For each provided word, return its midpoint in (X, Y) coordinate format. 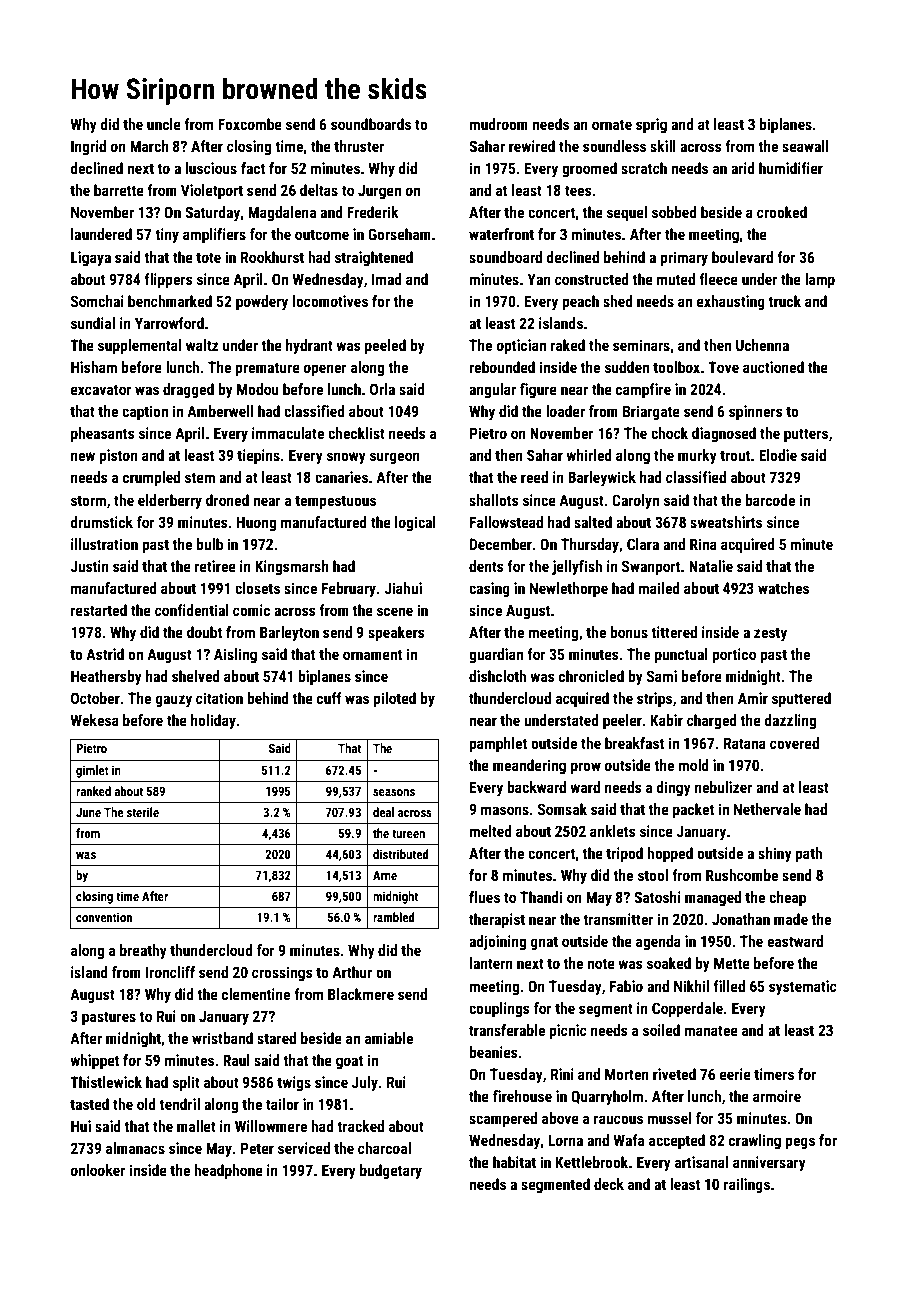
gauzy (174, 701)
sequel (627, 213)
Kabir (667, 720)
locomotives (330, 301)
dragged (188, 390)
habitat (514, 1162)
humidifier (791, 168)
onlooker (98, 1170)
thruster (359, 146)
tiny (167, 235)
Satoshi (657, 897)
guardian (496, 655)
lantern (491, 963)
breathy (143, 951)
